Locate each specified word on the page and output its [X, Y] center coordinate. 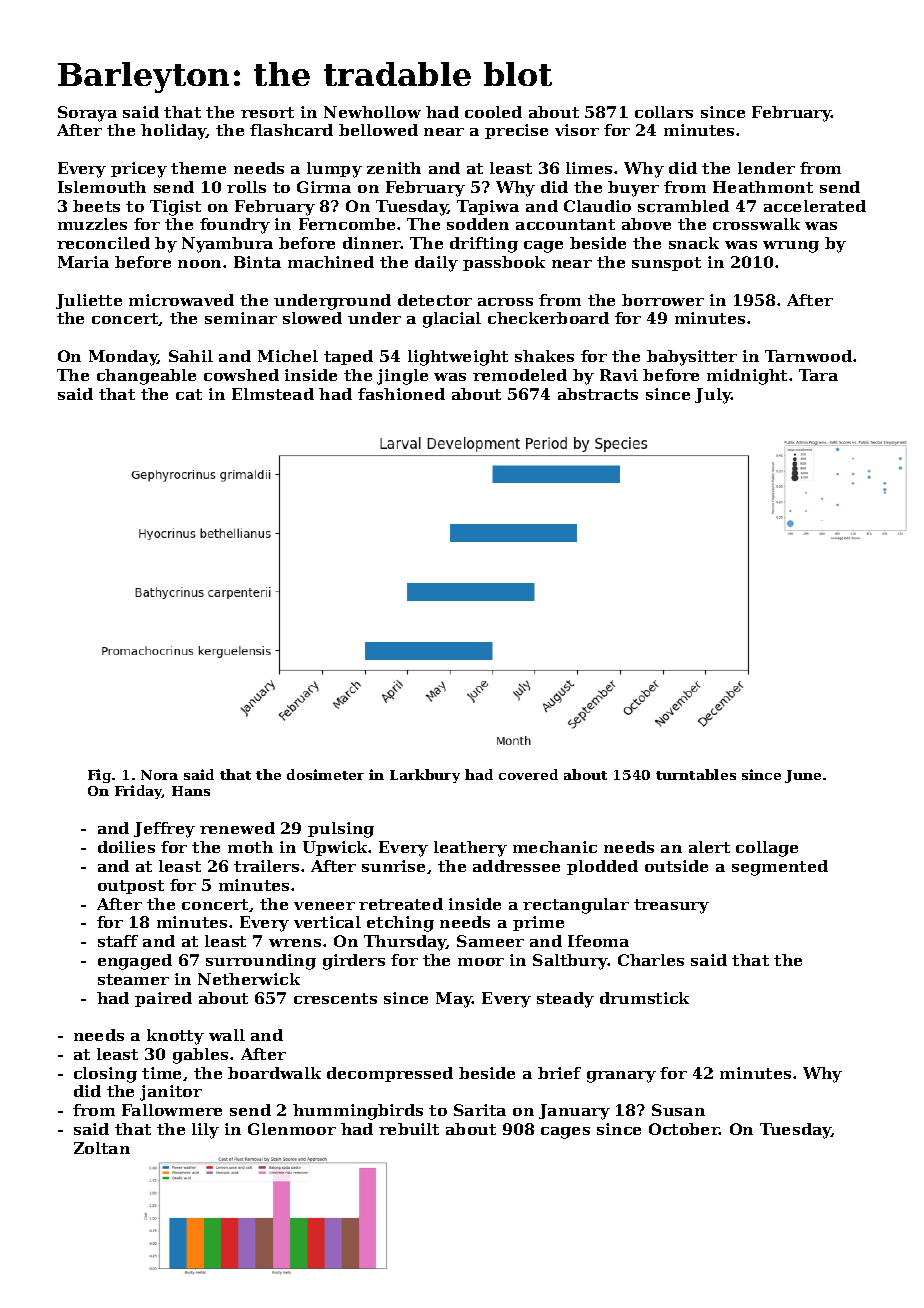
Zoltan [102, 1148]
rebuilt [409, 1129]
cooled [493, 112]
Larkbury [425, 776]
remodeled [520, 375]
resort [267, 112]
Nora [159, 775]
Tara [818, 375]
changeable [146, 377]
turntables [696, 774]
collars [664, 112]
